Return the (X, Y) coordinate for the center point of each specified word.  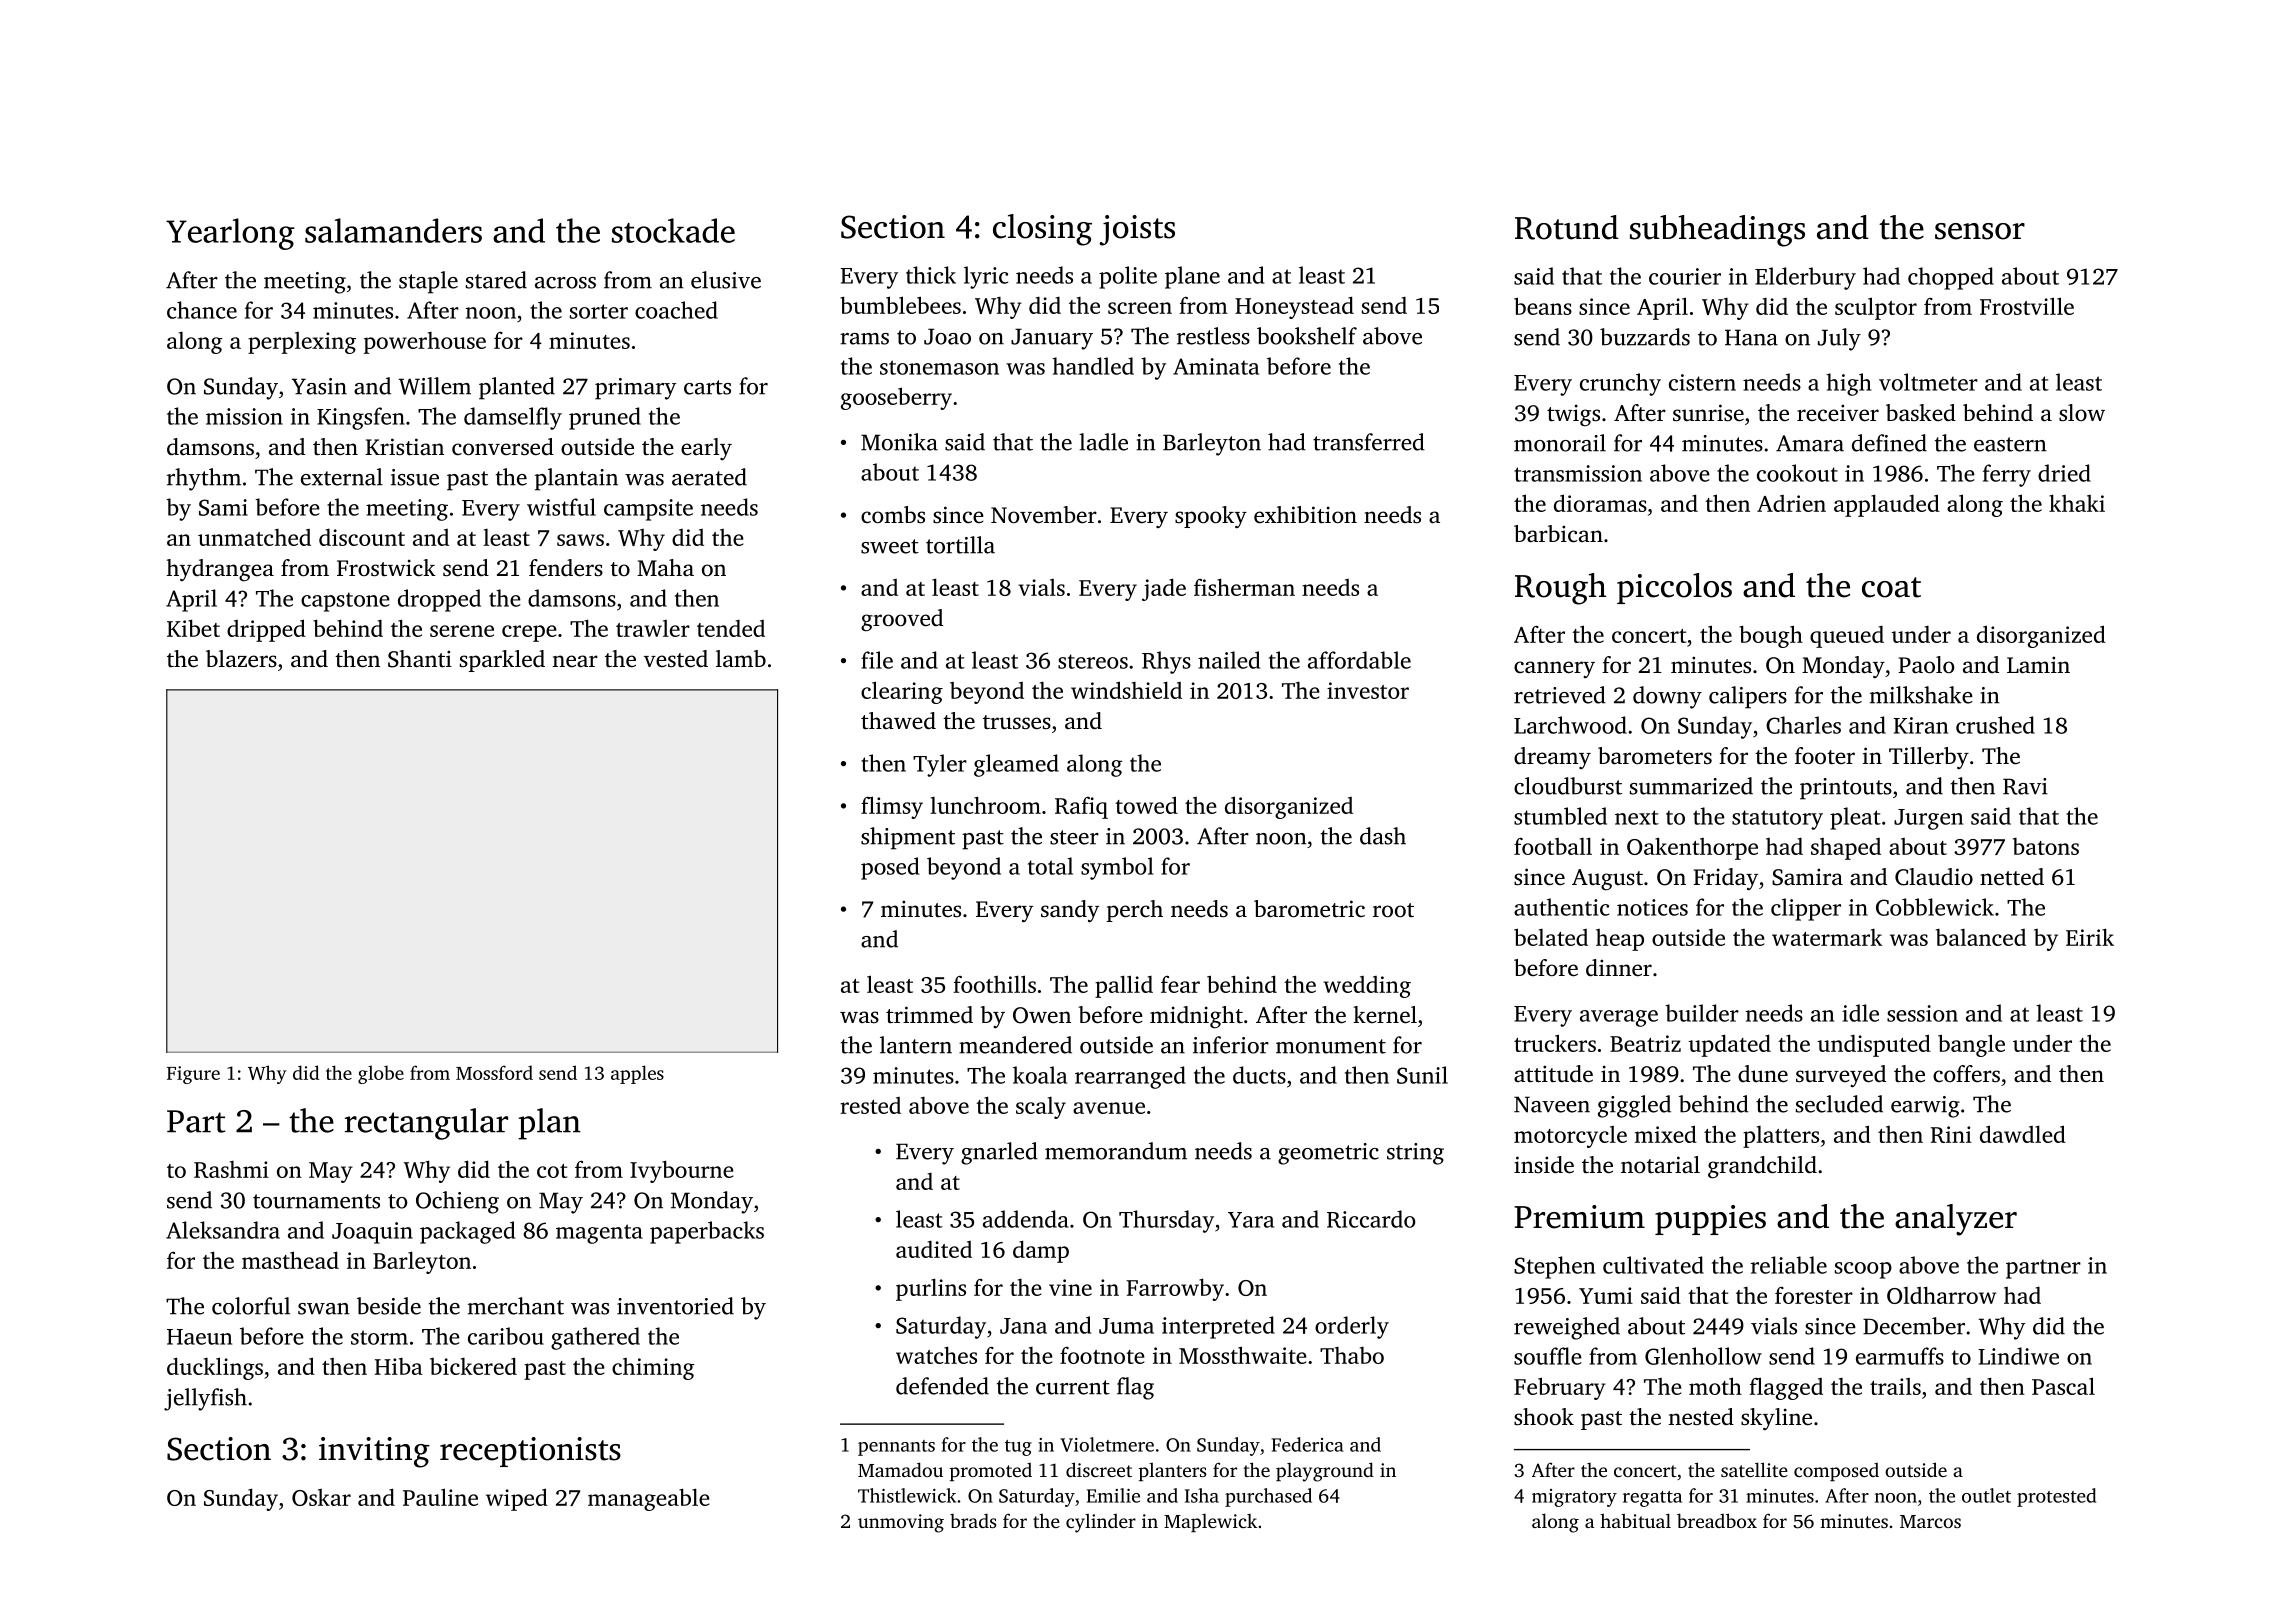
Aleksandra (223, 1230)
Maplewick (1210, 1523)
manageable (649, 1499)
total (1050, 866)
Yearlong (230, 234)
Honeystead (1294, 307)
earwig (1925, 1107)
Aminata (1216, 366)
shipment (908, 838)
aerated (709, 477)
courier (1685, 276)
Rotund (1567, 227)
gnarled (999, 1153)
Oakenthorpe (1692, 848)
